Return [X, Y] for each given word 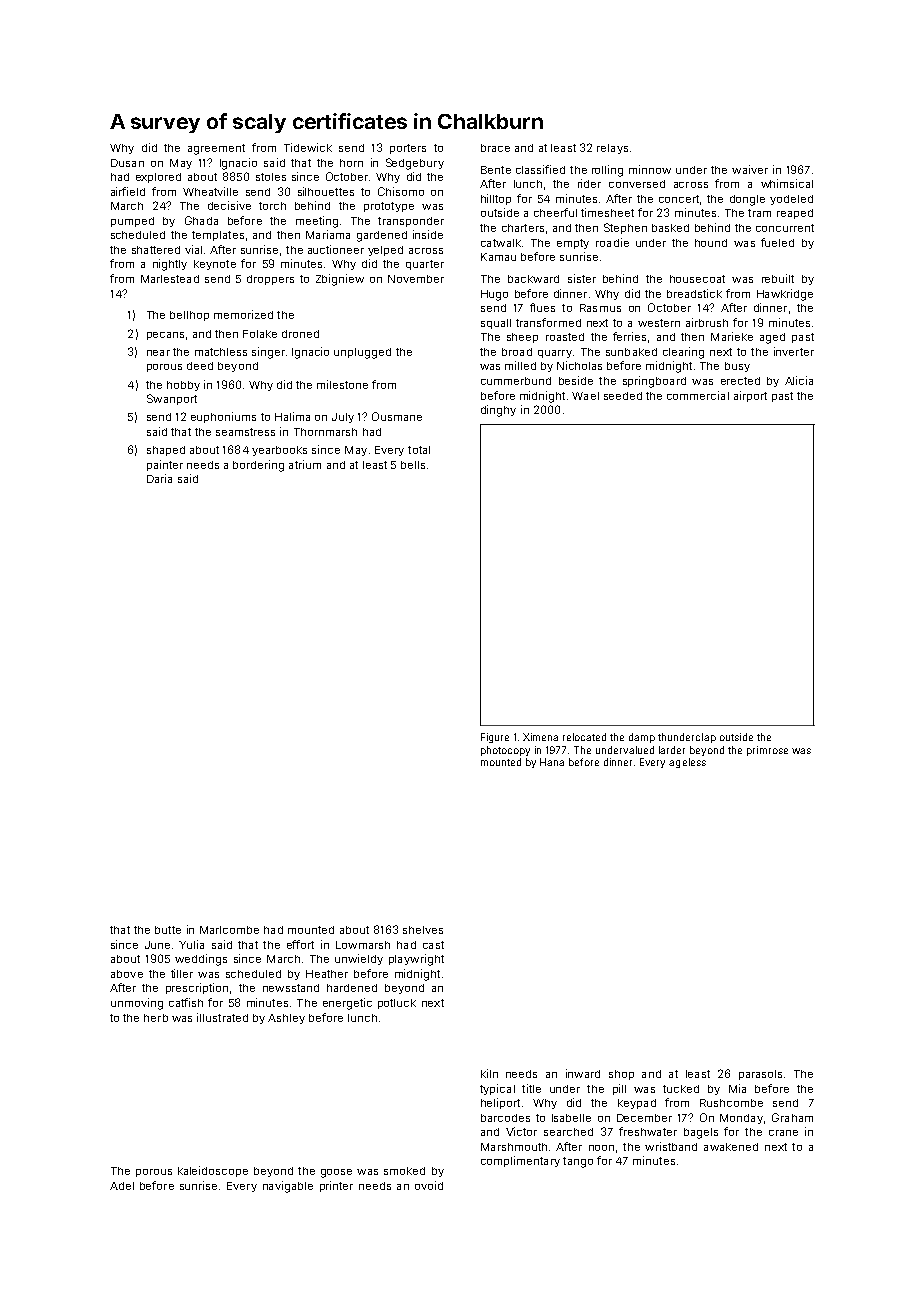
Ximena [540, 737]
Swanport [172, 399]
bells [413, 465]
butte [168, 930]
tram [759, 213]
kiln [489, 1073]
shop [621, 1075]
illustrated [222, 1017]
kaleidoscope [213, 1171]
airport [750, 396]
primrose [767, 751]
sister [582, 278]
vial [193, 249]
